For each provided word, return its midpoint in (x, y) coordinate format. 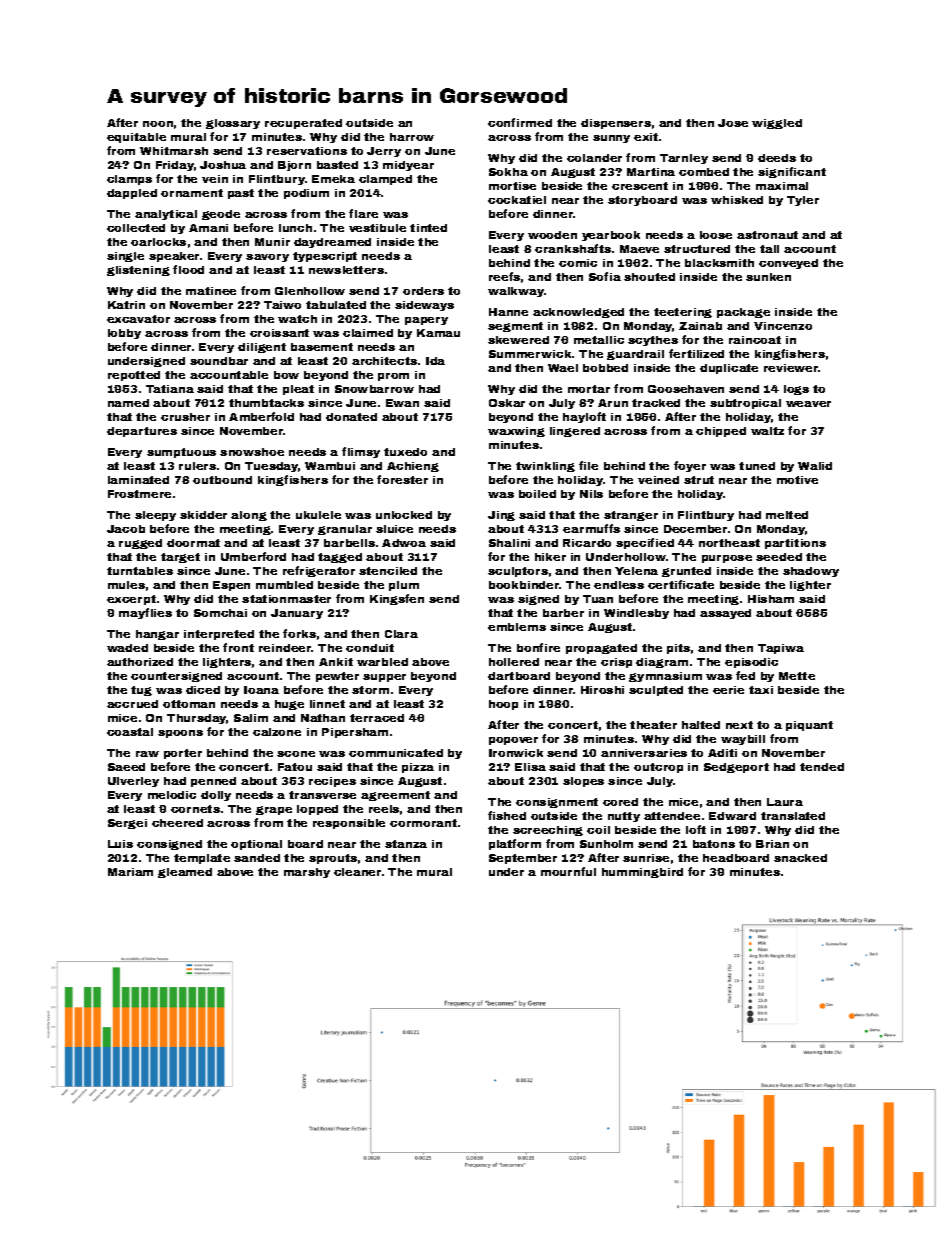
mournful (568, 871)
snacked (800, 858)
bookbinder (524, 585)
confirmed (520, 122)
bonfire (538, 647)
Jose (733, 123)
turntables (140, 571)
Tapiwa (781, 649)
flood (188, 269)
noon (158, 124)
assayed (725, 614)
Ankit (336, 662)
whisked (737, 200)
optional (256, 845)
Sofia (605, 276)
